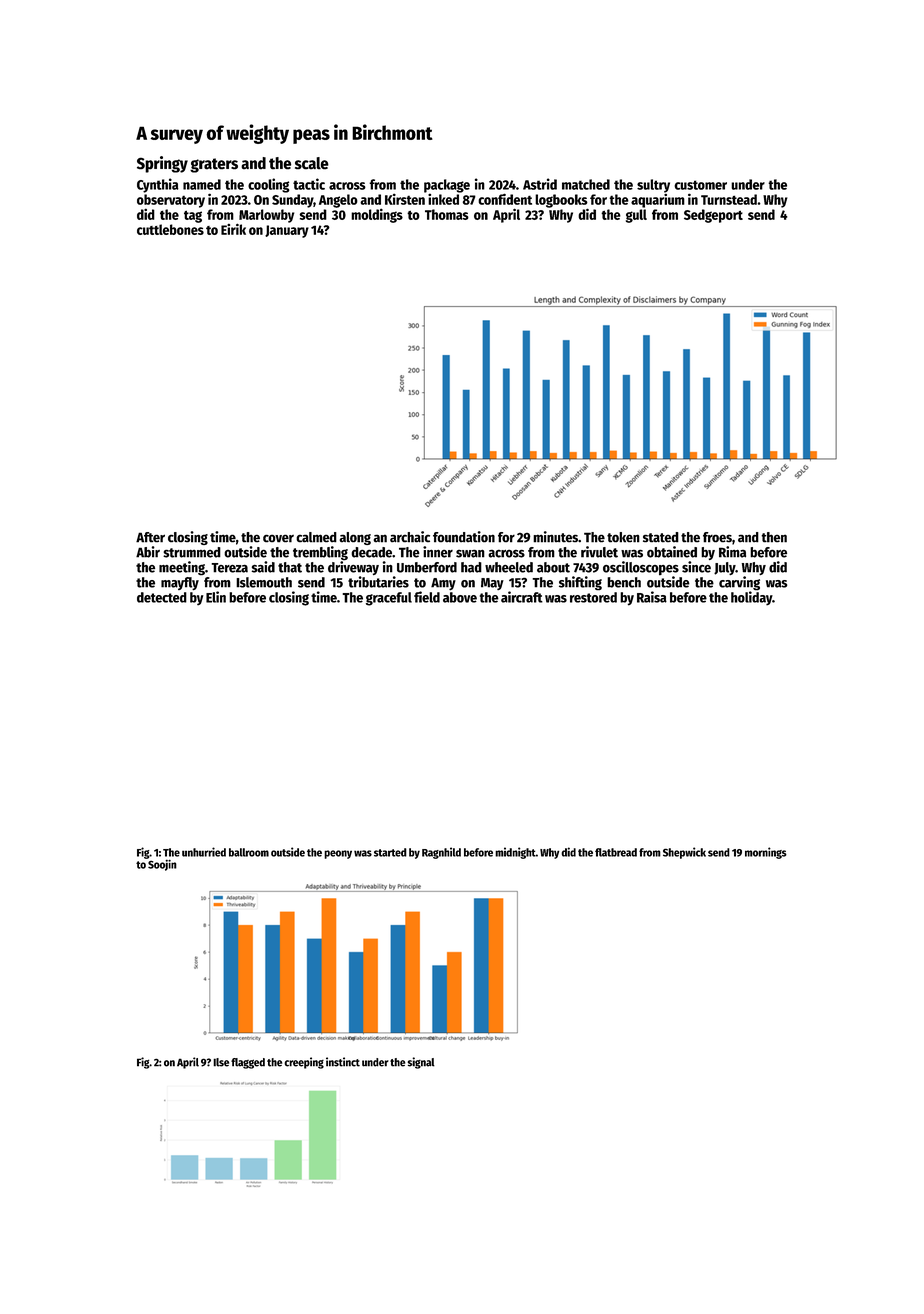 This screenshot has width=924, height=1314. Describe the element at coordinates (389, 599) in the screenshot. I see `graceful` at that location.
